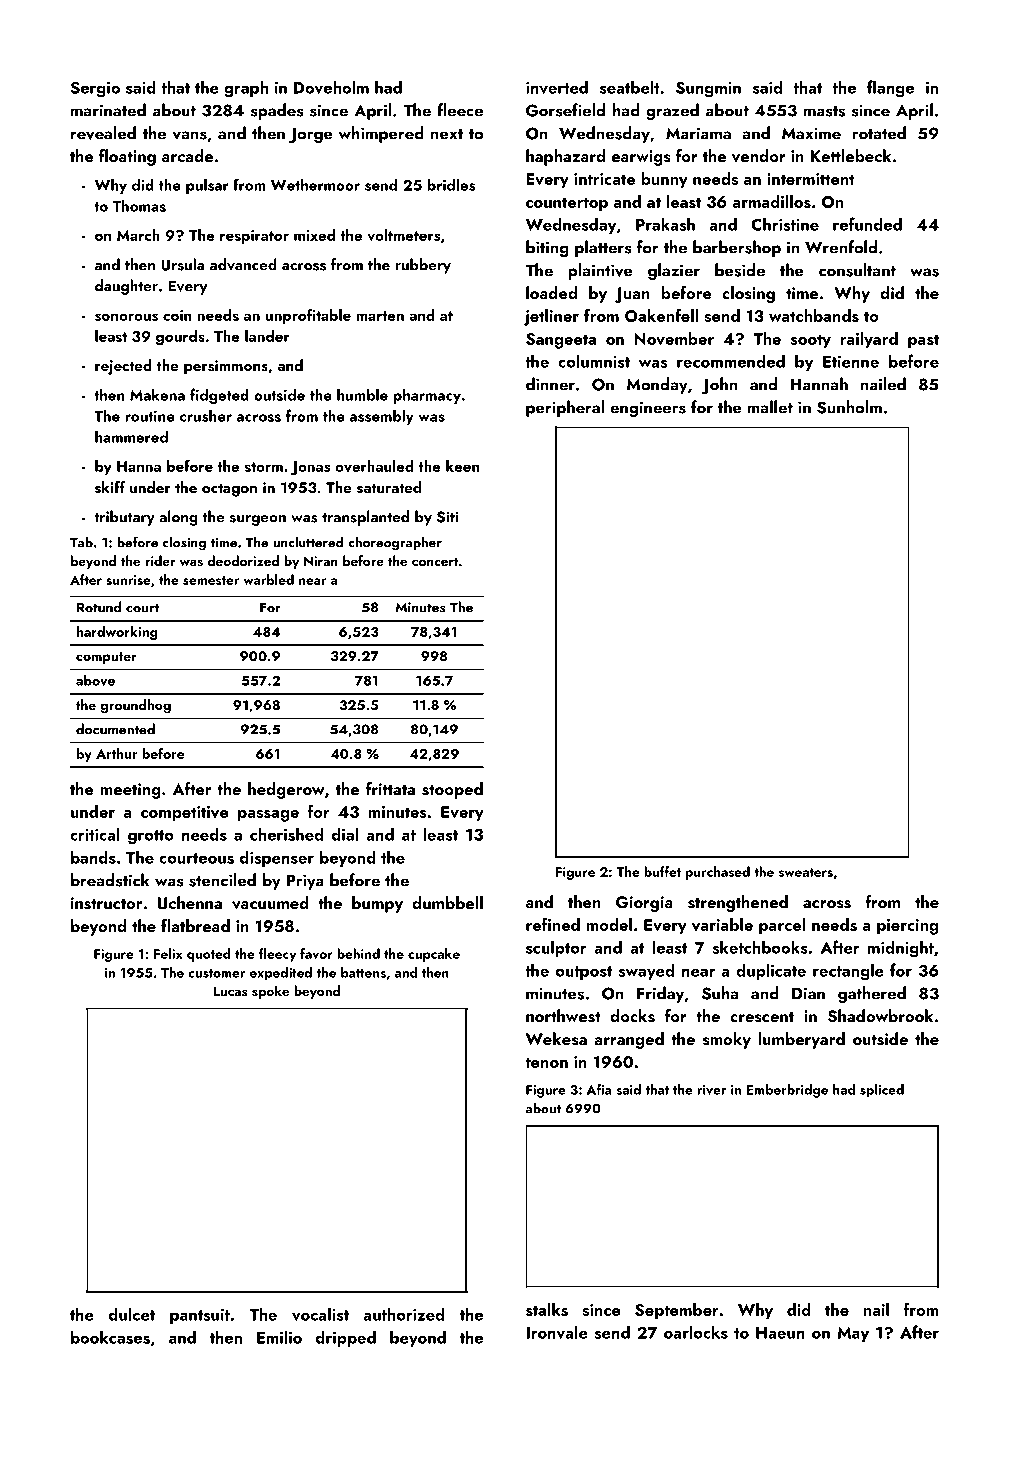 Image resolution: width=1009 pixels, height=1461 pixels. What do you see at coordinates (207, 186) in the page?
I see `pulsar` at bounding box center [207, 186].
